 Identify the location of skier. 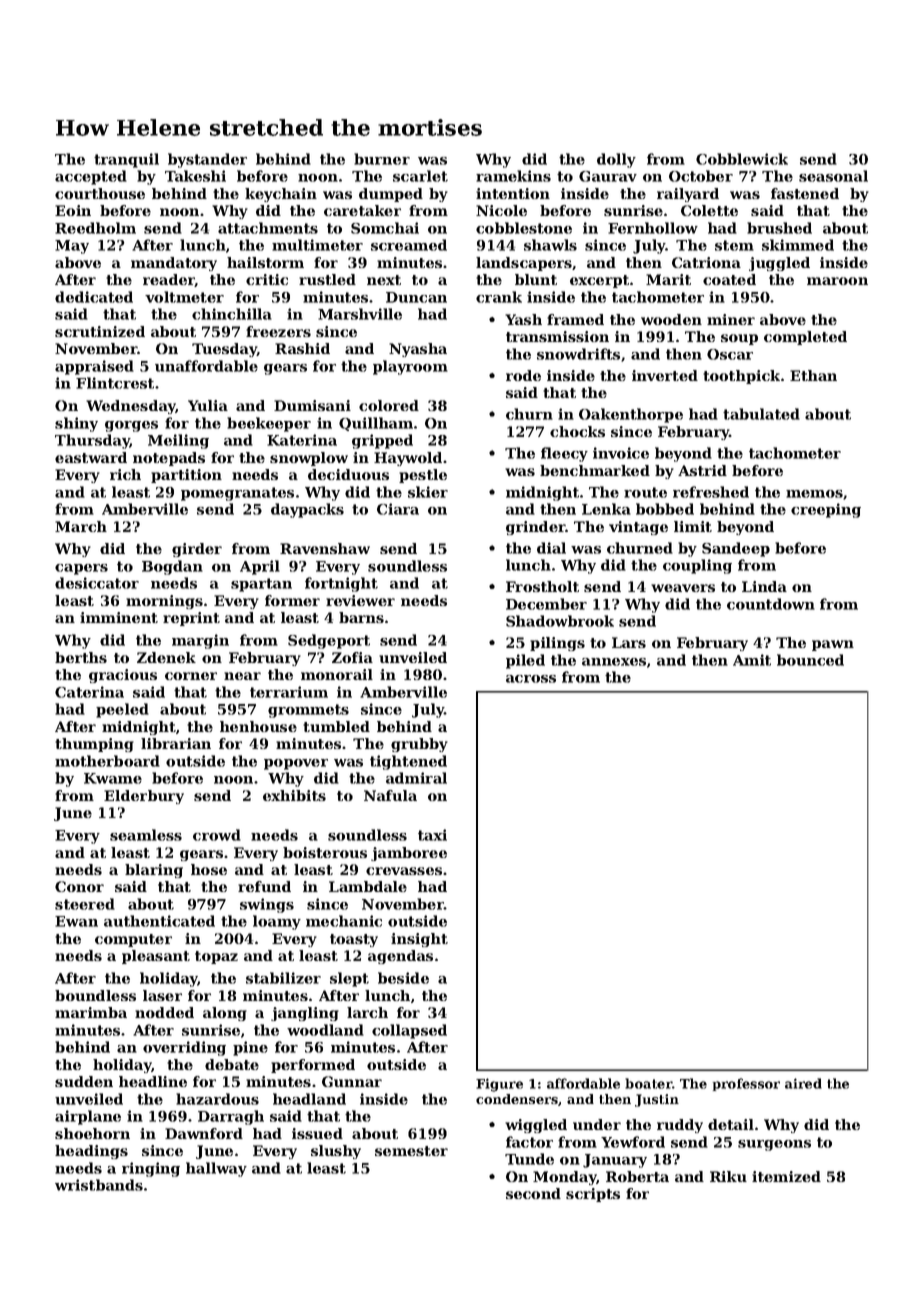
(428, 492).
